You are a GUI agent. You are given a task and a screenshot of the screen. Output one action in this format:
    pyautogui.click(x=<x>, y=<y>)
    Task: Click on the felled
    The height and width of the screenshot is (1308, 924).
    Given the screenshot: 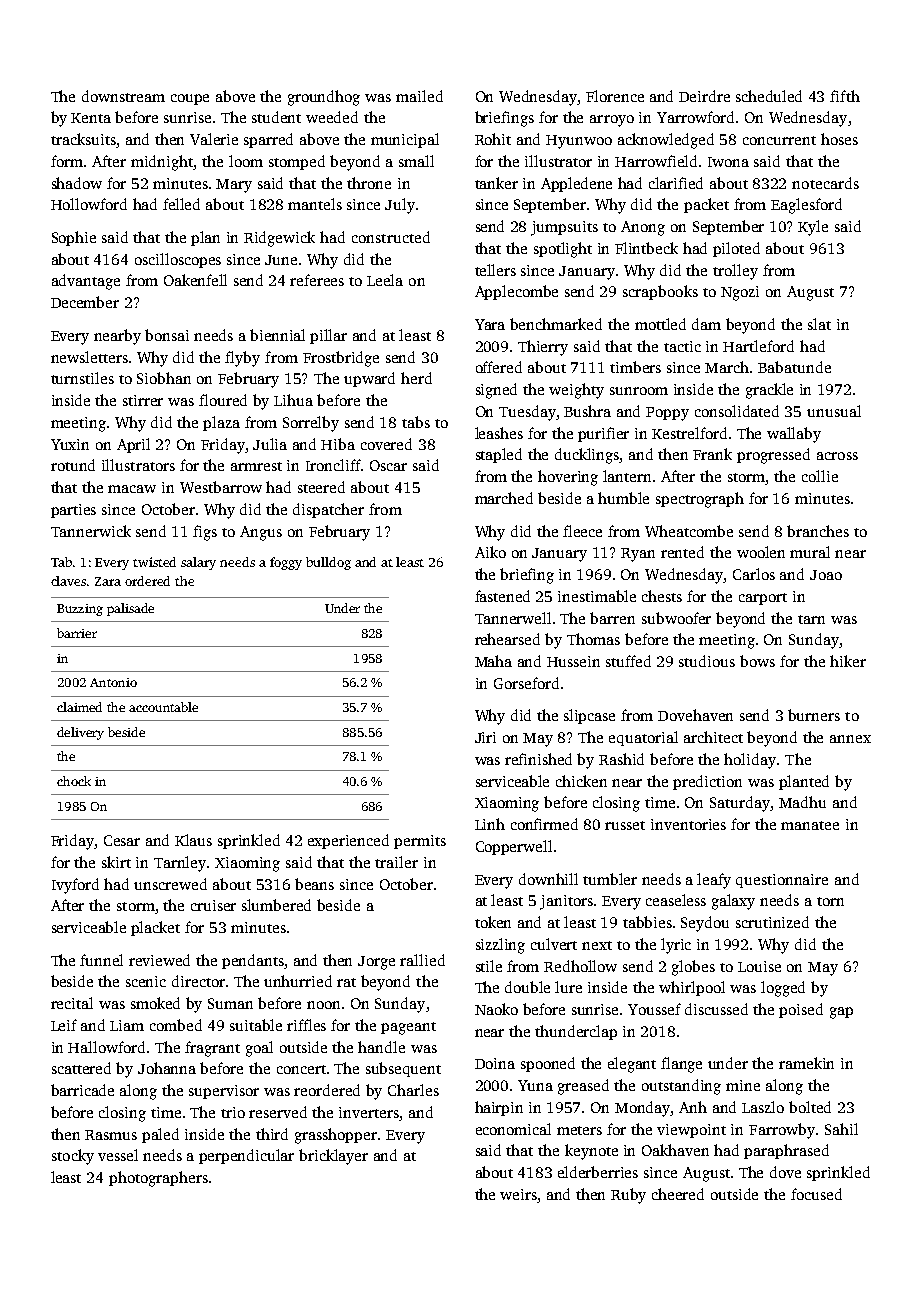 What is the action you would take?
    pyautogui.click(x=181, y=204)
